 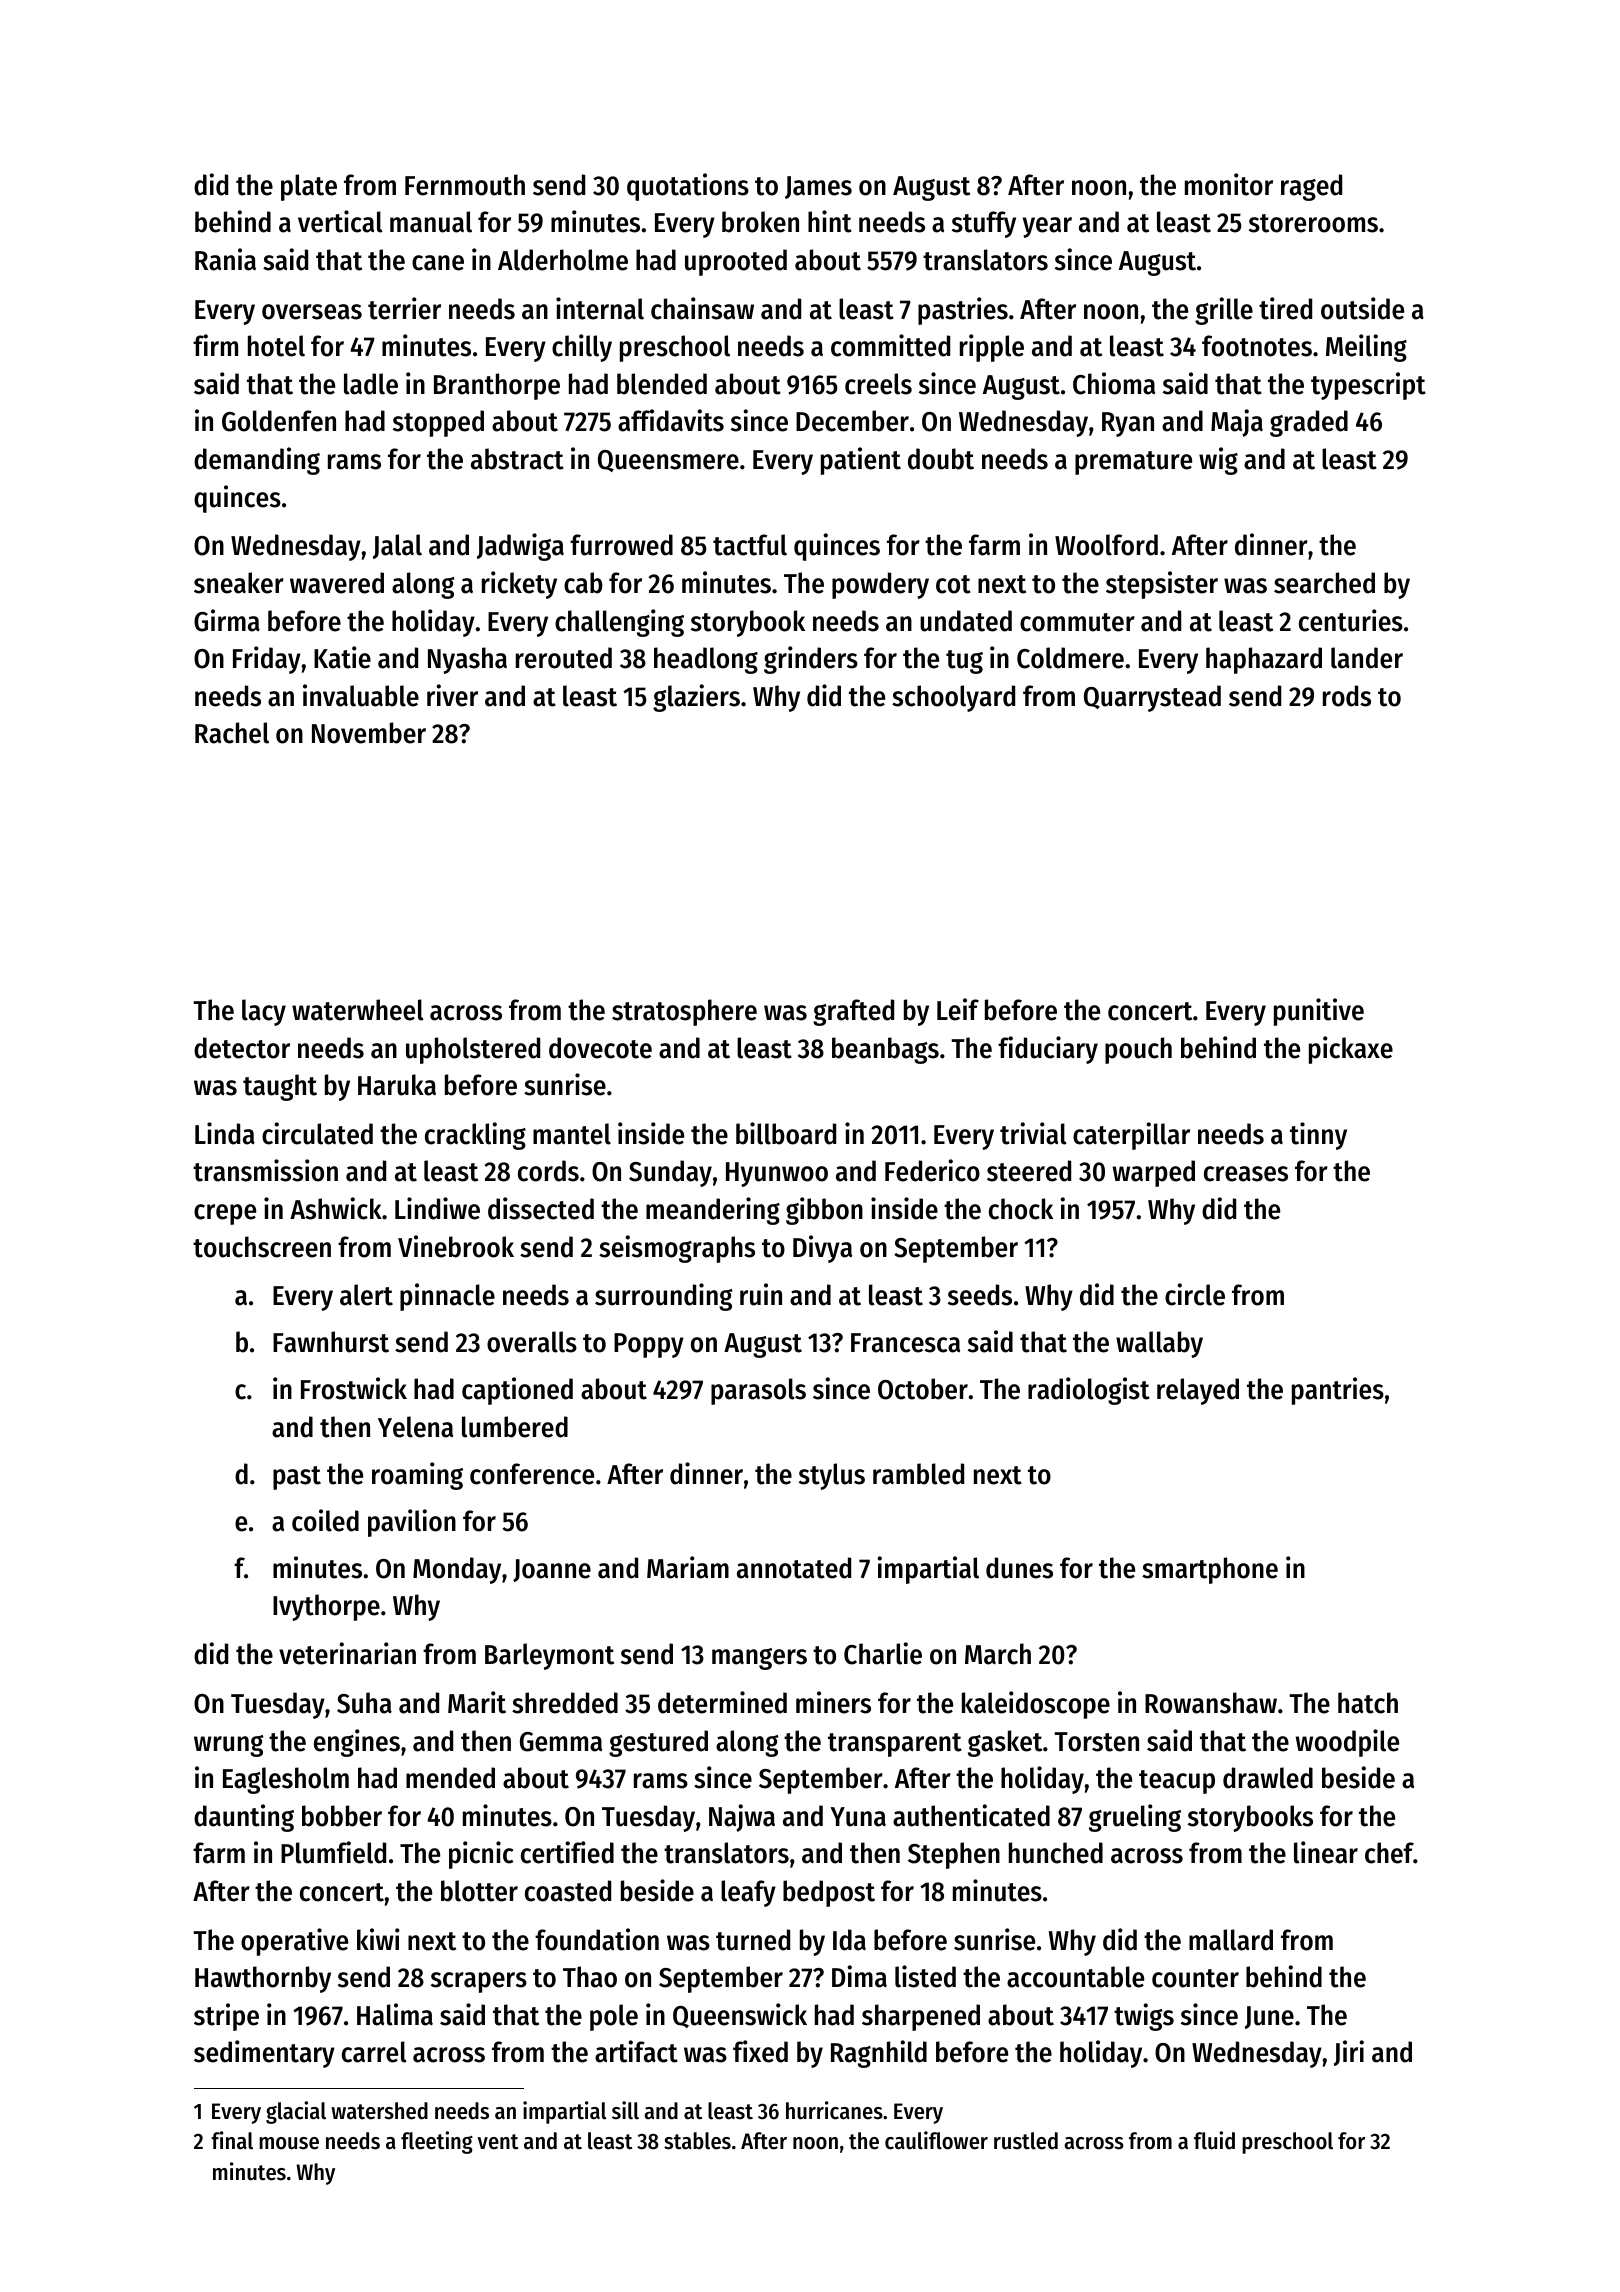 I want to click on Jiri, so click(x=1349, y=2053).
